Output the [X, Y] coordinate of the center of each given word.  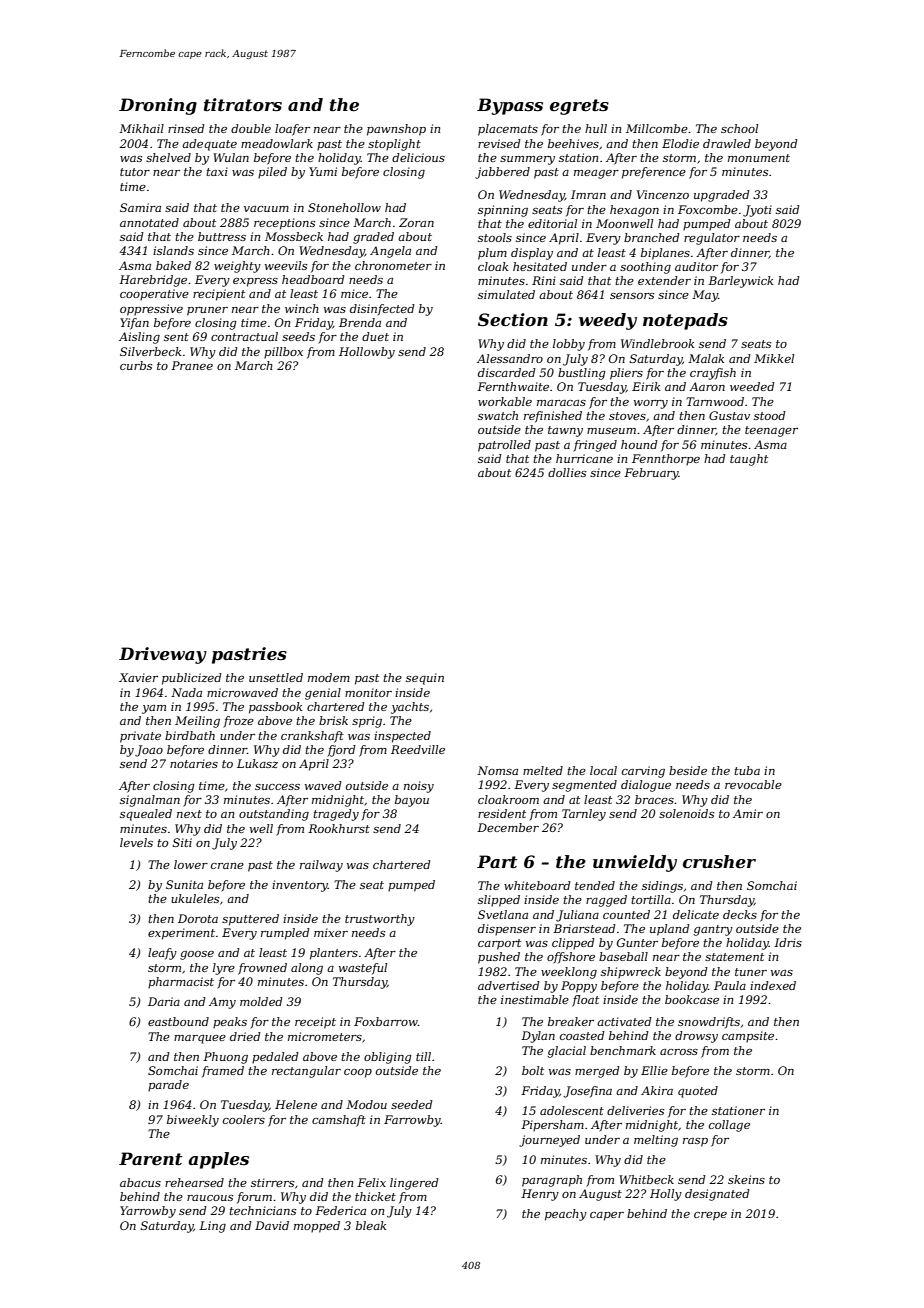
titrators [243, 104]
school [739, 128]
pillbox [283, 353]
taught [749, 460]
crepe [710, 1216]
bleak [371, 1225]
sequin [425, 679]
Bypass [510, 106]
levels [136, 842]
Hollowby [367, 353]
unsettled [276, 677]
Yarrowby [148, 1212]
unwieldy [635, 863]
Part [497, 861]
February [651, 474]
